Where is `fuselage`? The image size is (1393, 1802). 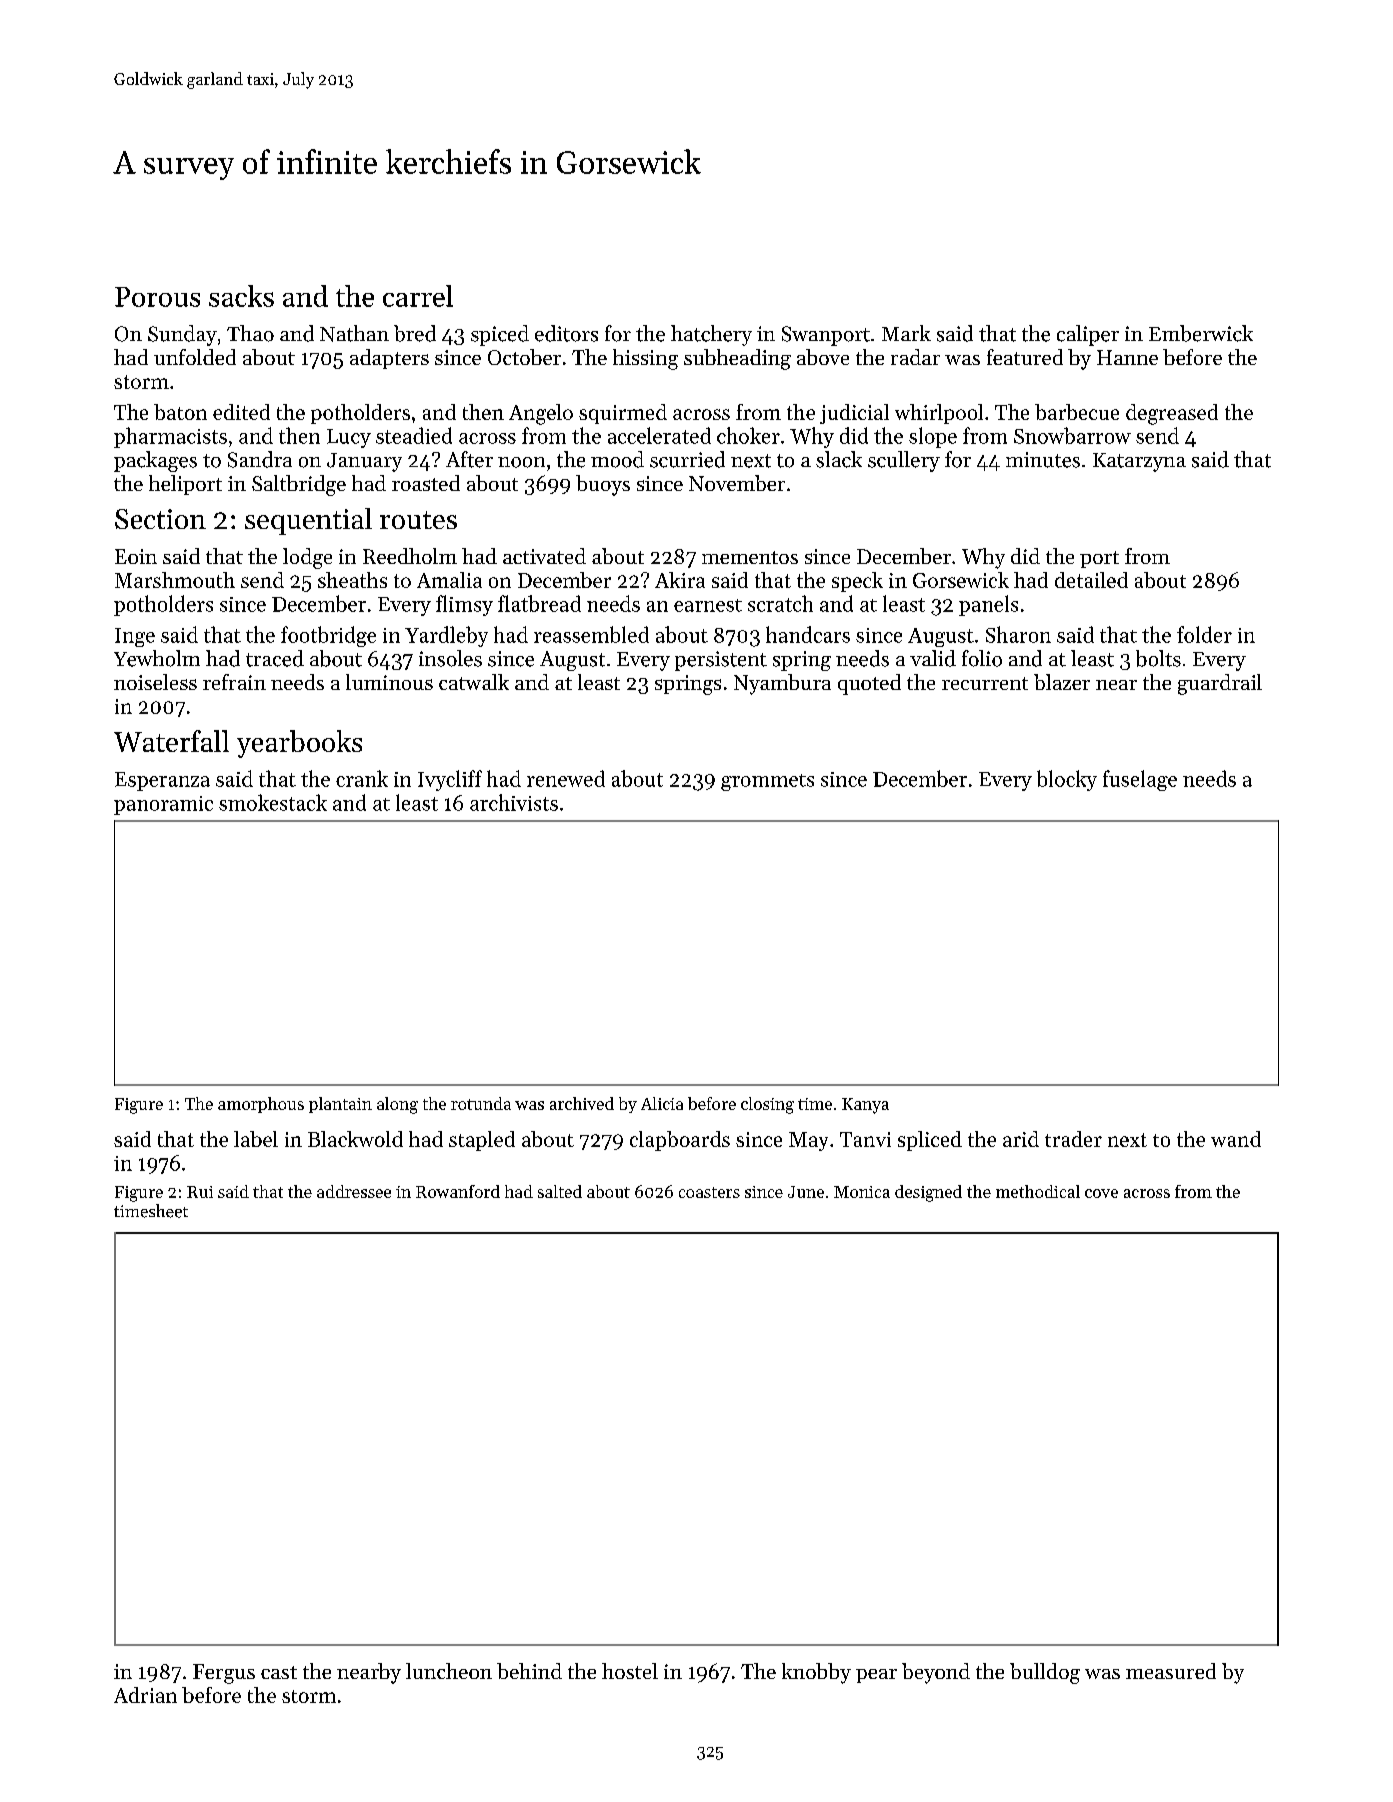
fuselage is located at coordinates (1140, 780).
